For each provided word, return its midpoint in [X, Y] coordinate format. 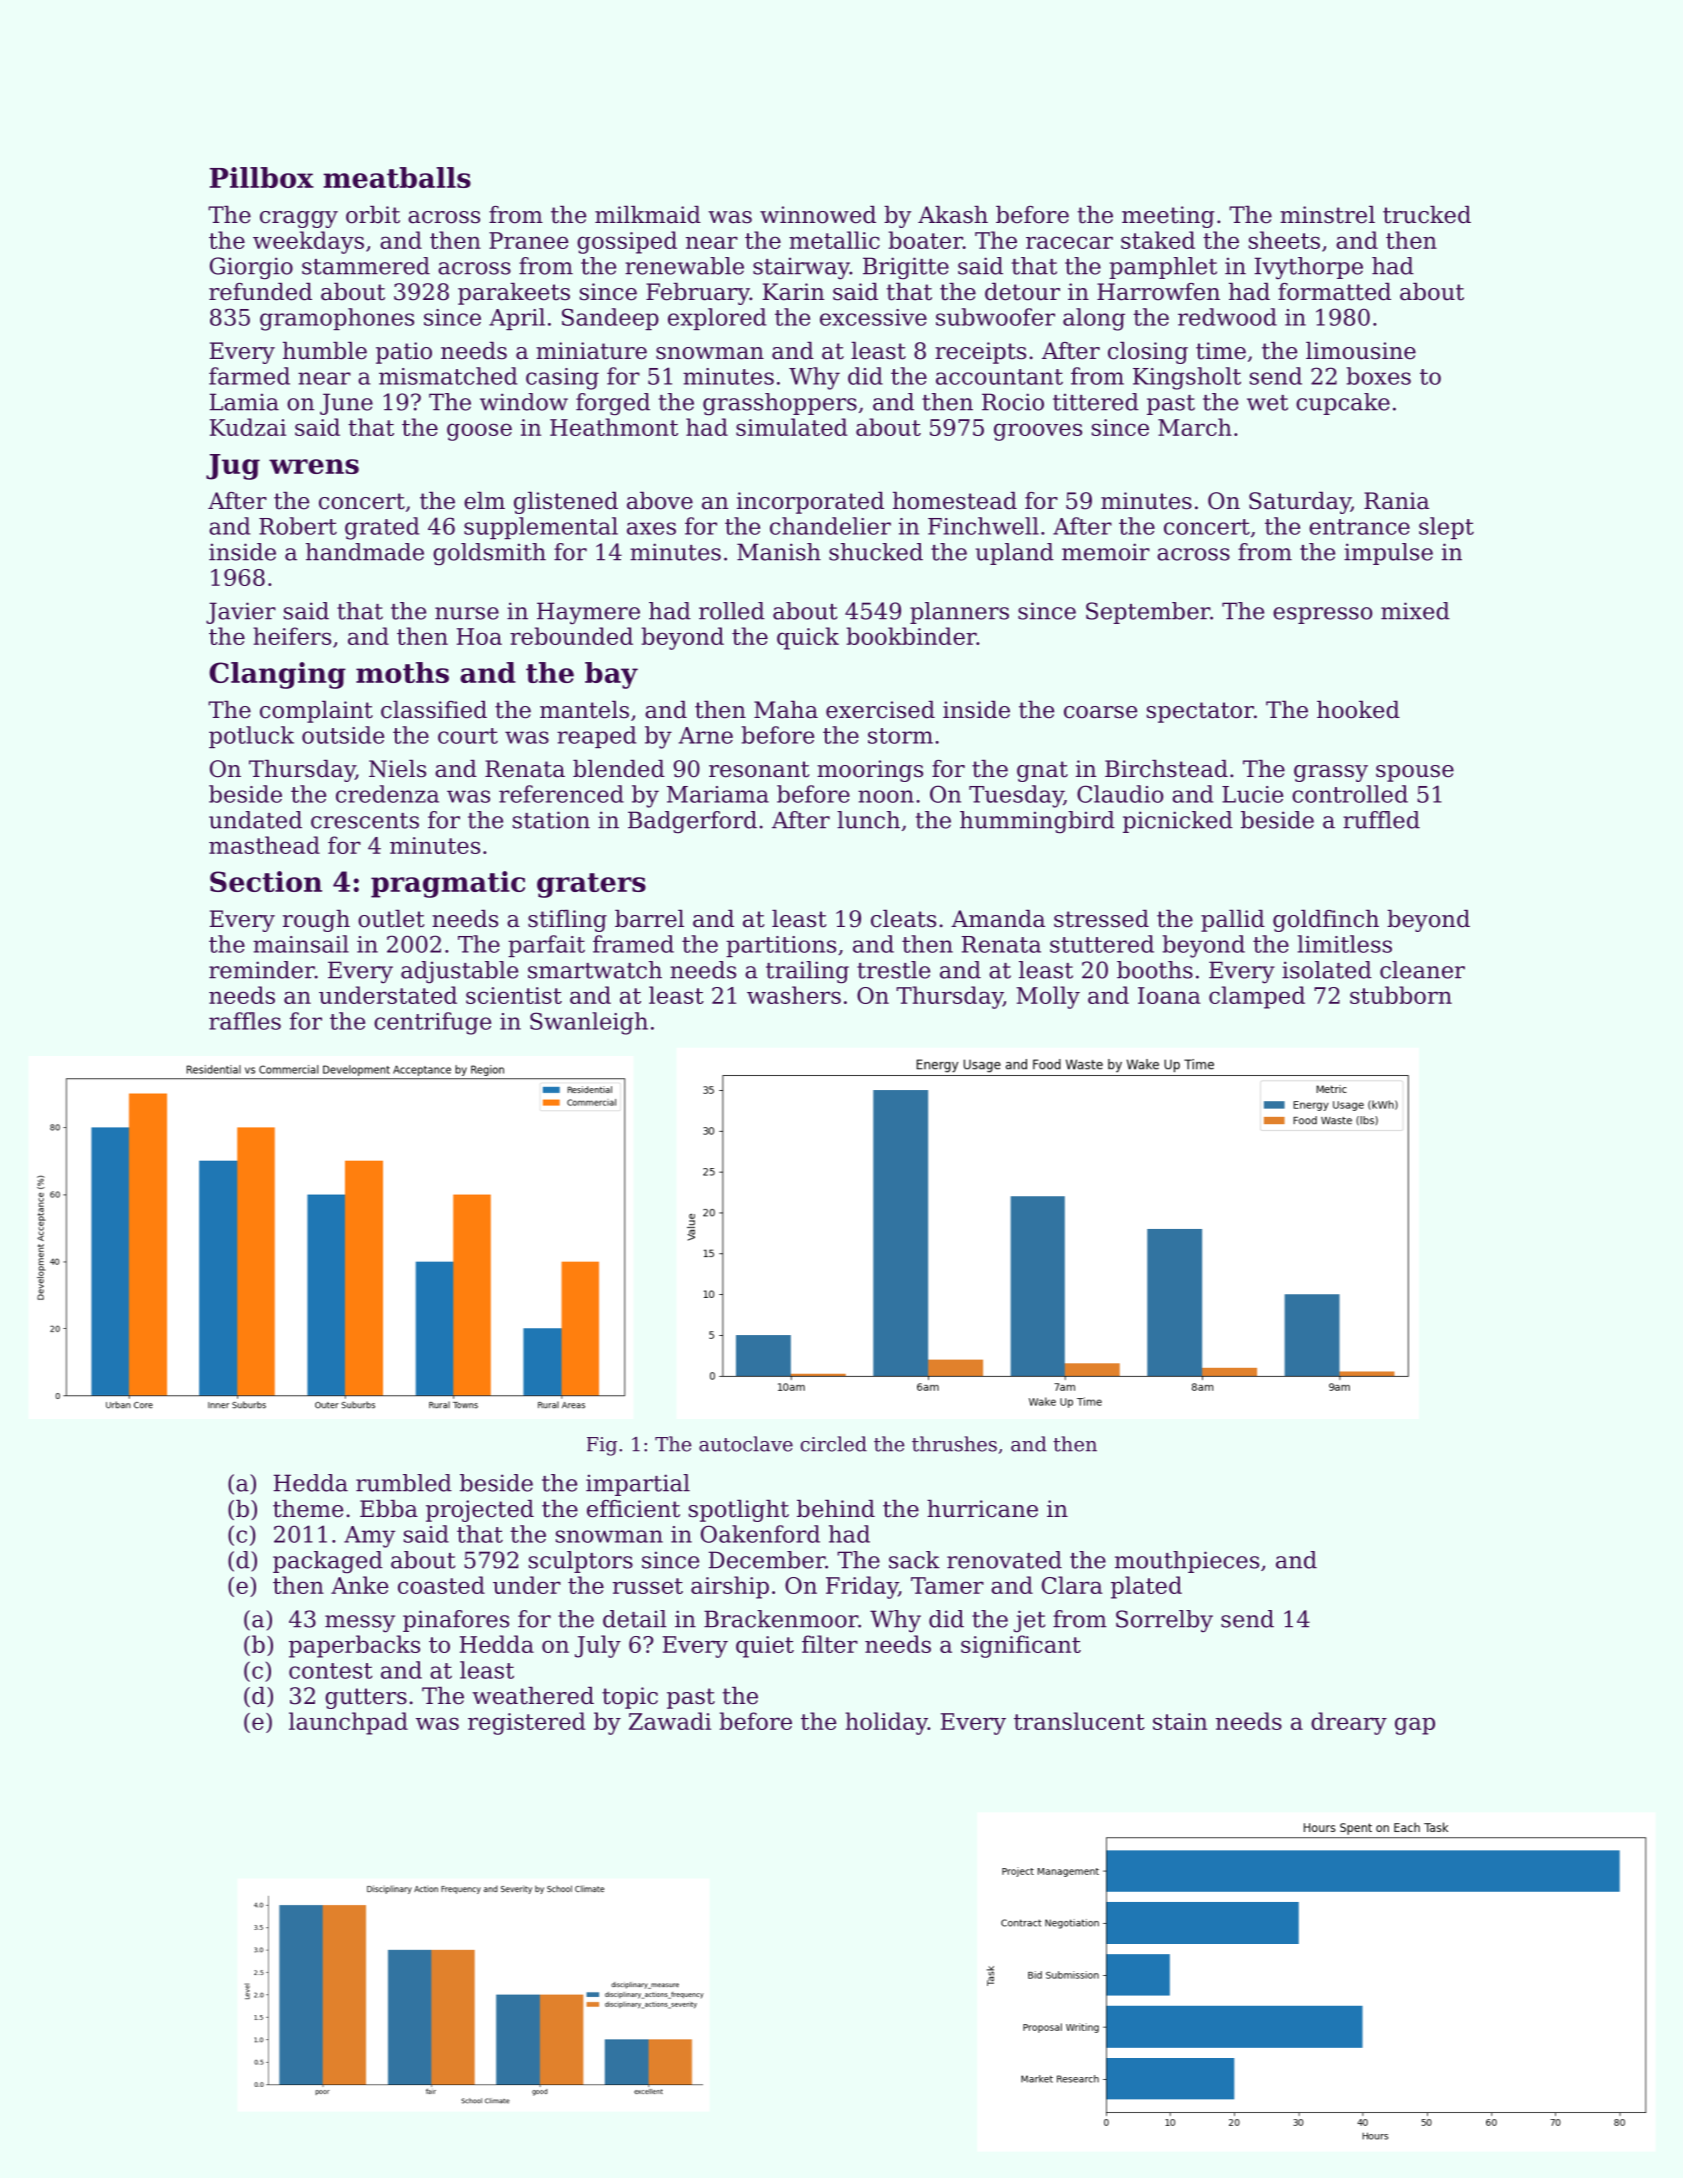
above [660, 501]
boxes [1379, 376]
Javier [241, 613]
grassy [1331, 773]
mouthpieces [1187, 1562]
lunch [868, 820]
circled [833, 1444]
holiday [886, 1723]
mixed [1415, 611]
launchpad [348, 1723]
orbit [373, 215]
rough [316, 921]
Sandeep [610, 319]
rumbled [404, 1483]
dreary [1349, 1723]
